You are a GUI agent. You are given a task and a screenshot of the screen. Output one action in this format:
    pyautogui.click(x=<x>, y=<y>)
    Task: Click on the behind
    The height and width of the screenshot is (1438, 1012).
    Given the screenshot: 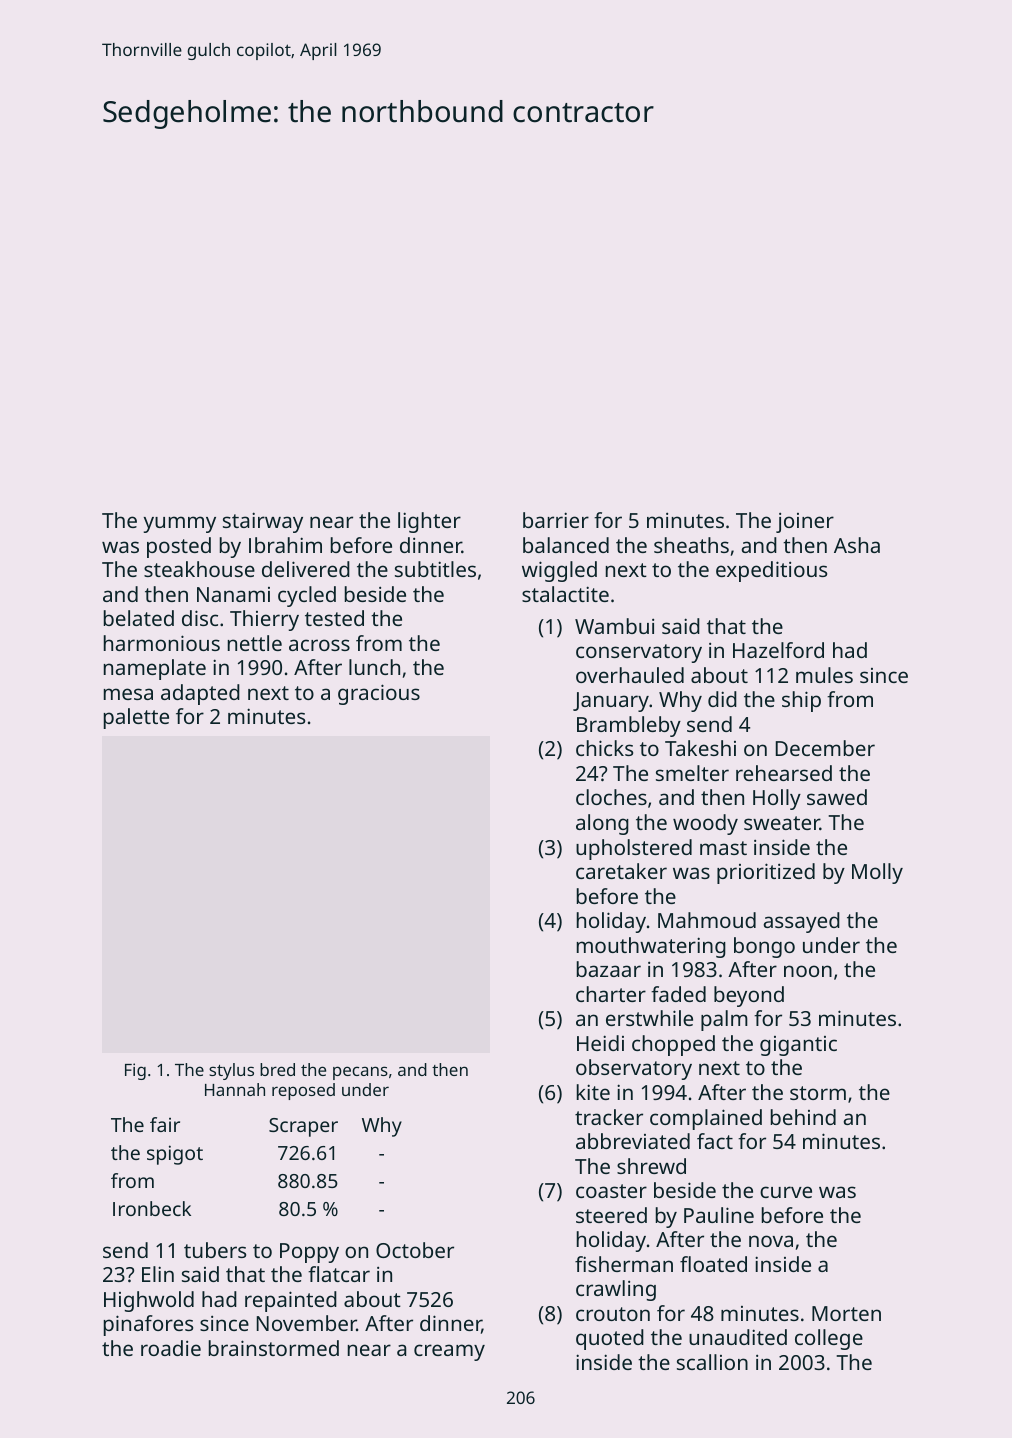 What is the action you would take?
    pyautogui.click(x=803, y=1117)
